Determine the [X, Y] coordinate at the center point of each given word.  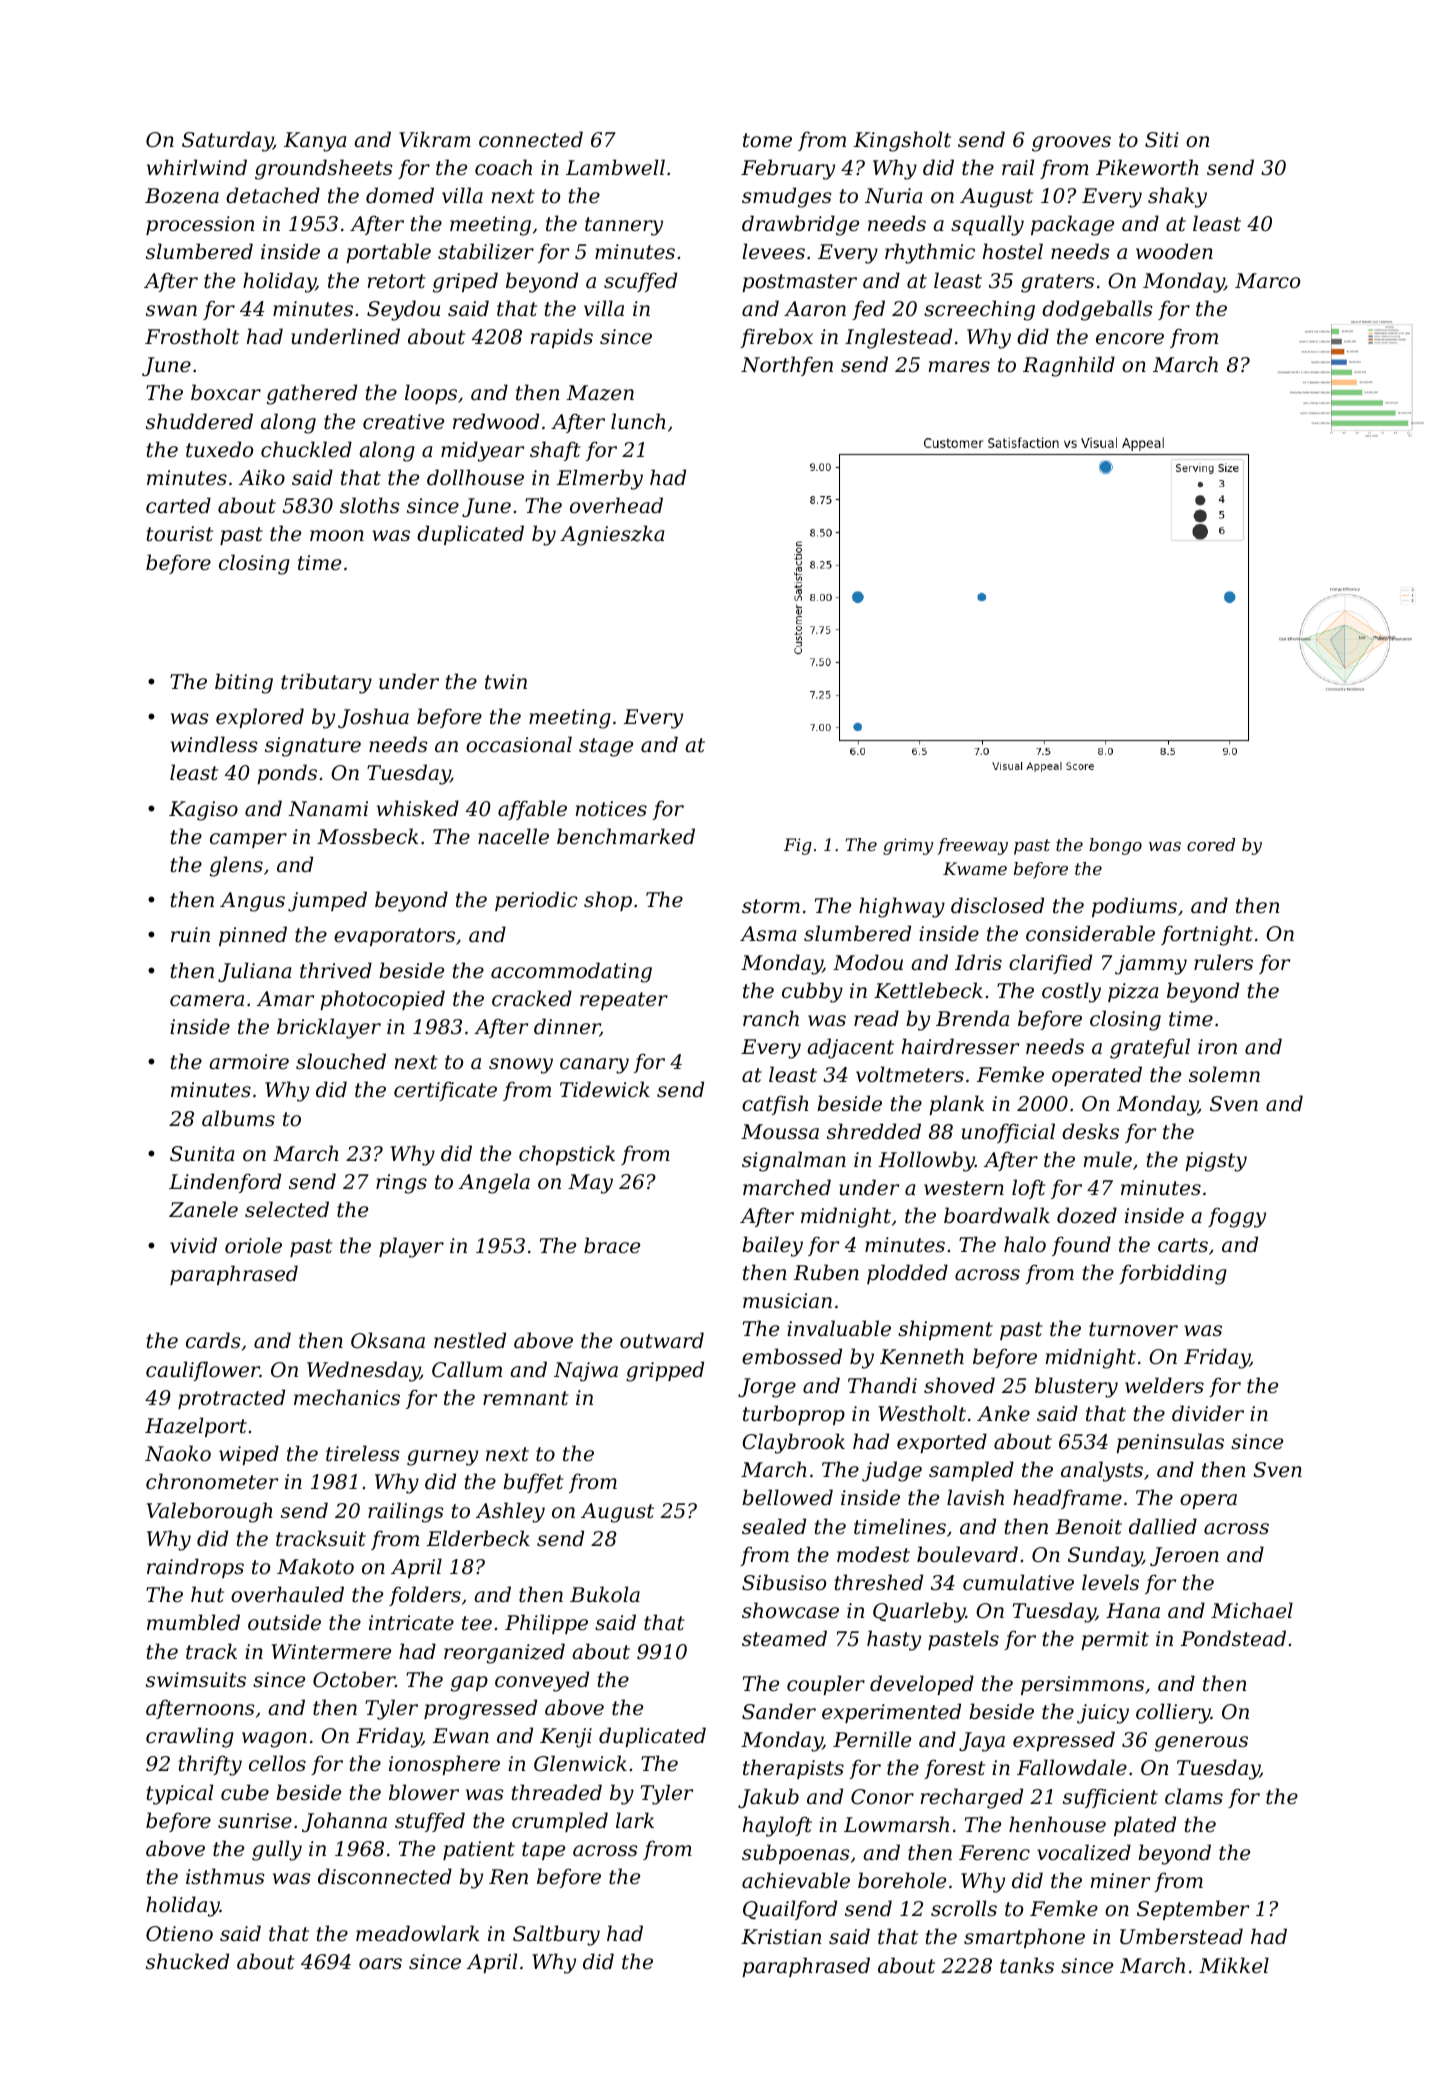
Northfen [787, 366]
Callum [467, 1369]
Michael [1252, 1610]
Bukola [605, 1594]
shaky [1177, 197]
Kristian [781, 1937]
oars [380, 1964]
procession [200, 225]
